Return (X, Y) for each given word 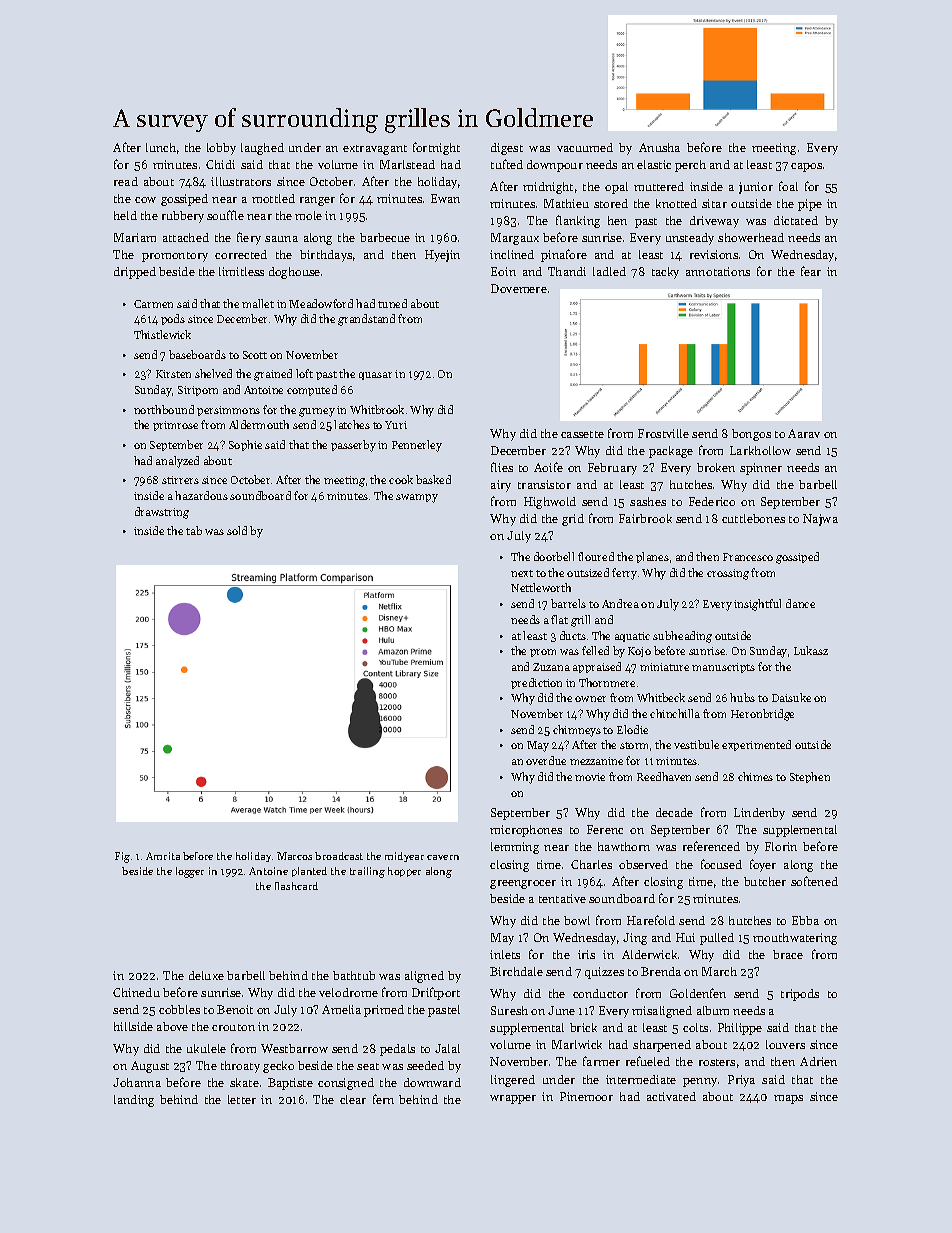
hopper (404, 872)
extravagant (375, 150)
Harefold (651, 920)
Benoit (235, 1009)
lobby (221, 149)
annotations (718, 271)
